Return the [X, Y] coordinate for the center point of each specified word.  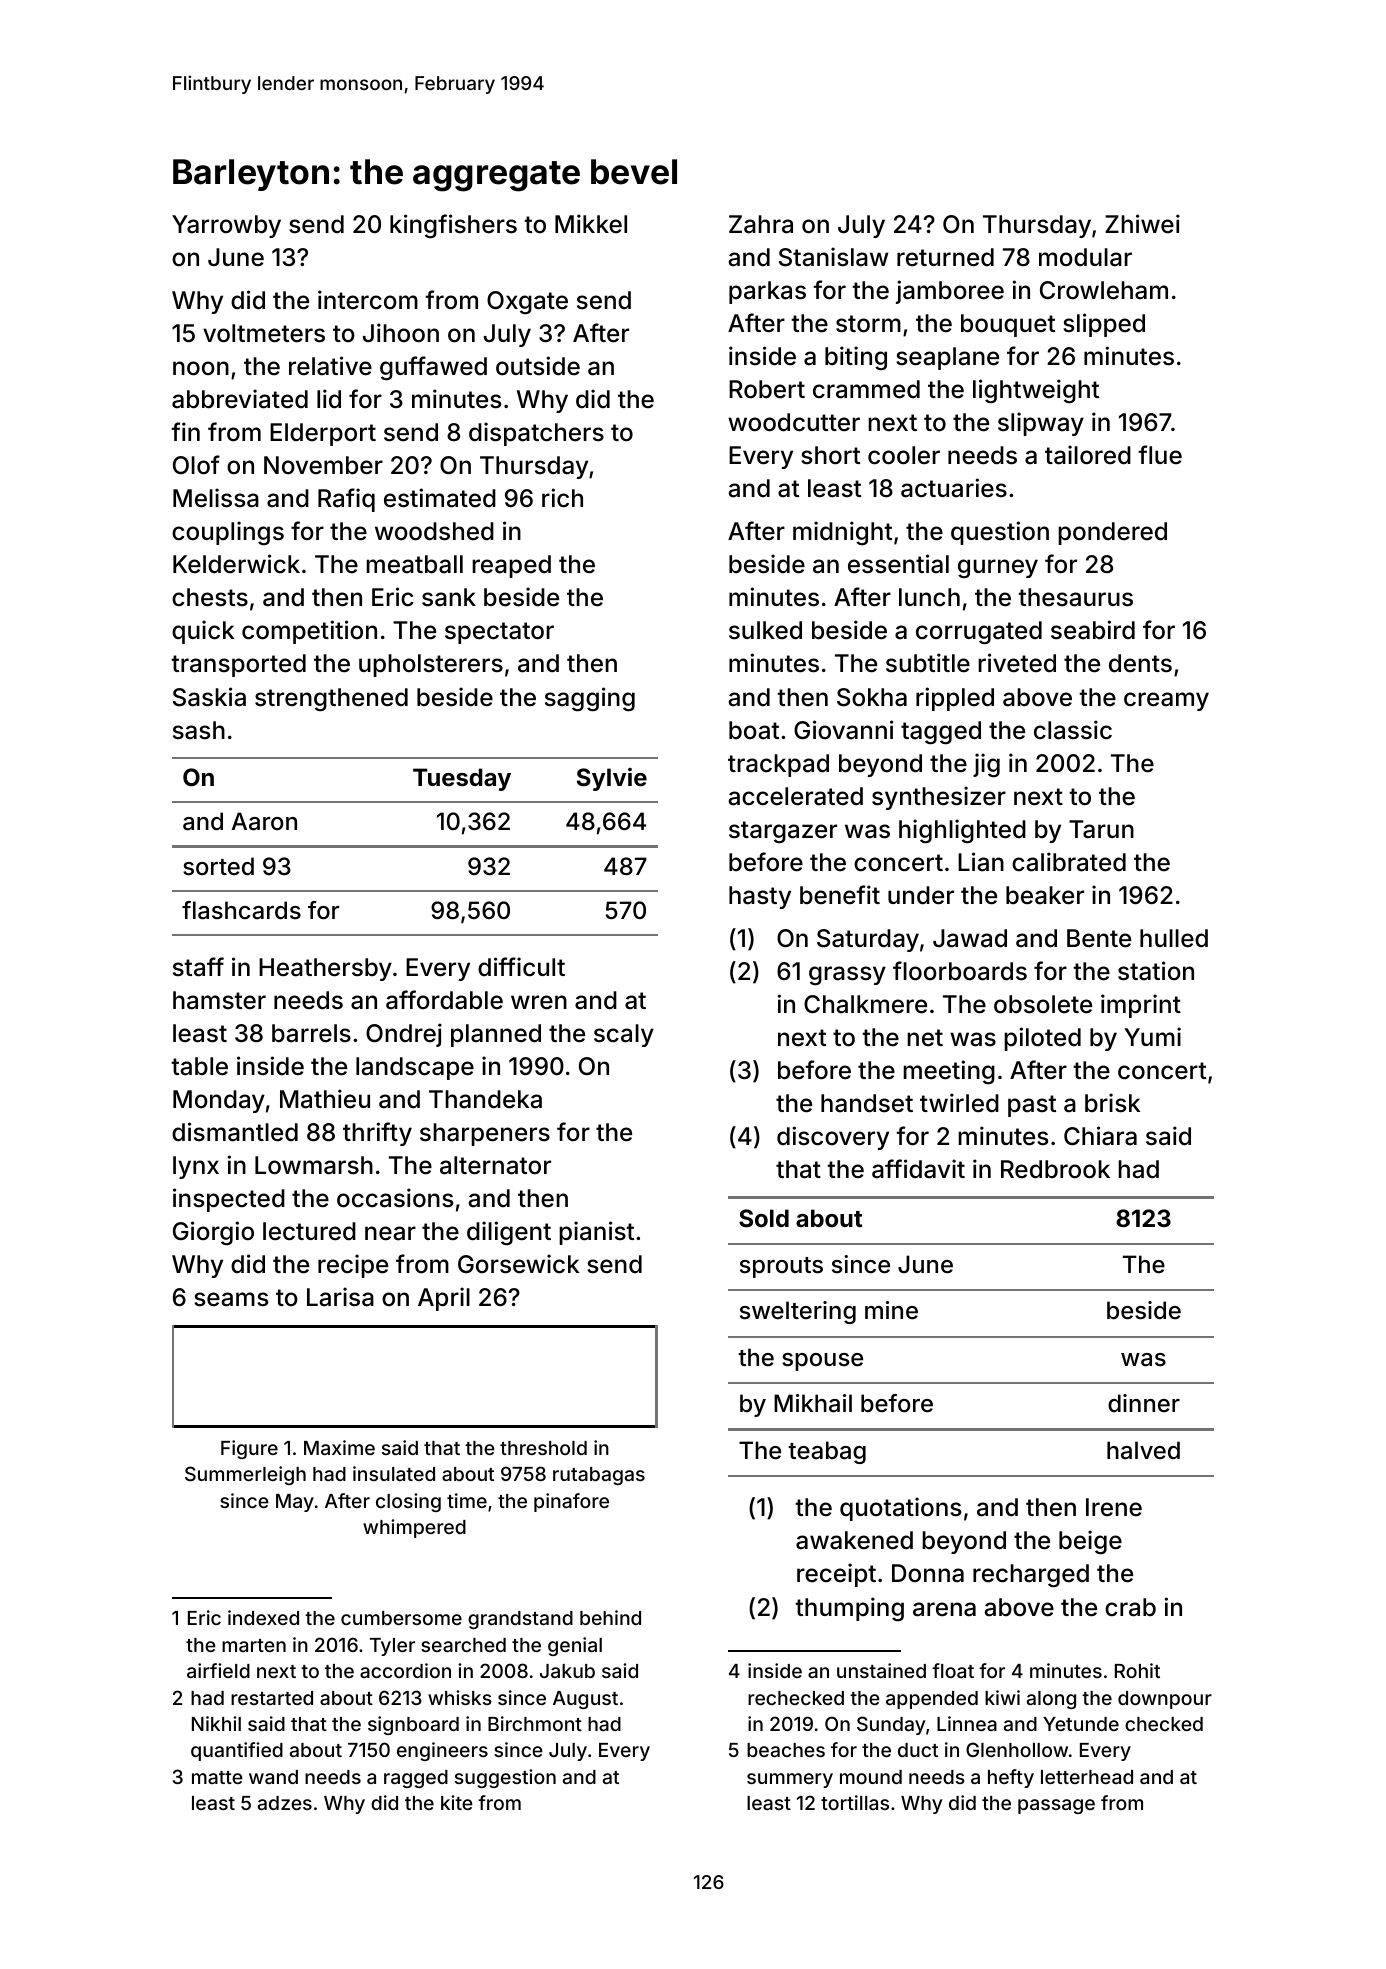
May [295, 1503]
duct [918, 1750]
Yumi [1152, 1036]
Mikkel [591, 223]
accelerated [795, 796]
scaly [624, 1035]
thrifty [377, 1134]
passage [1056, 1806]
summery [790, 1780]
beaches [786, 1750]
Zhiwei [1142, 224]
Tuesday [462, 779]
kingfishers [453, 226]
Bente [1099, 938]
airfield [218, 1670]
